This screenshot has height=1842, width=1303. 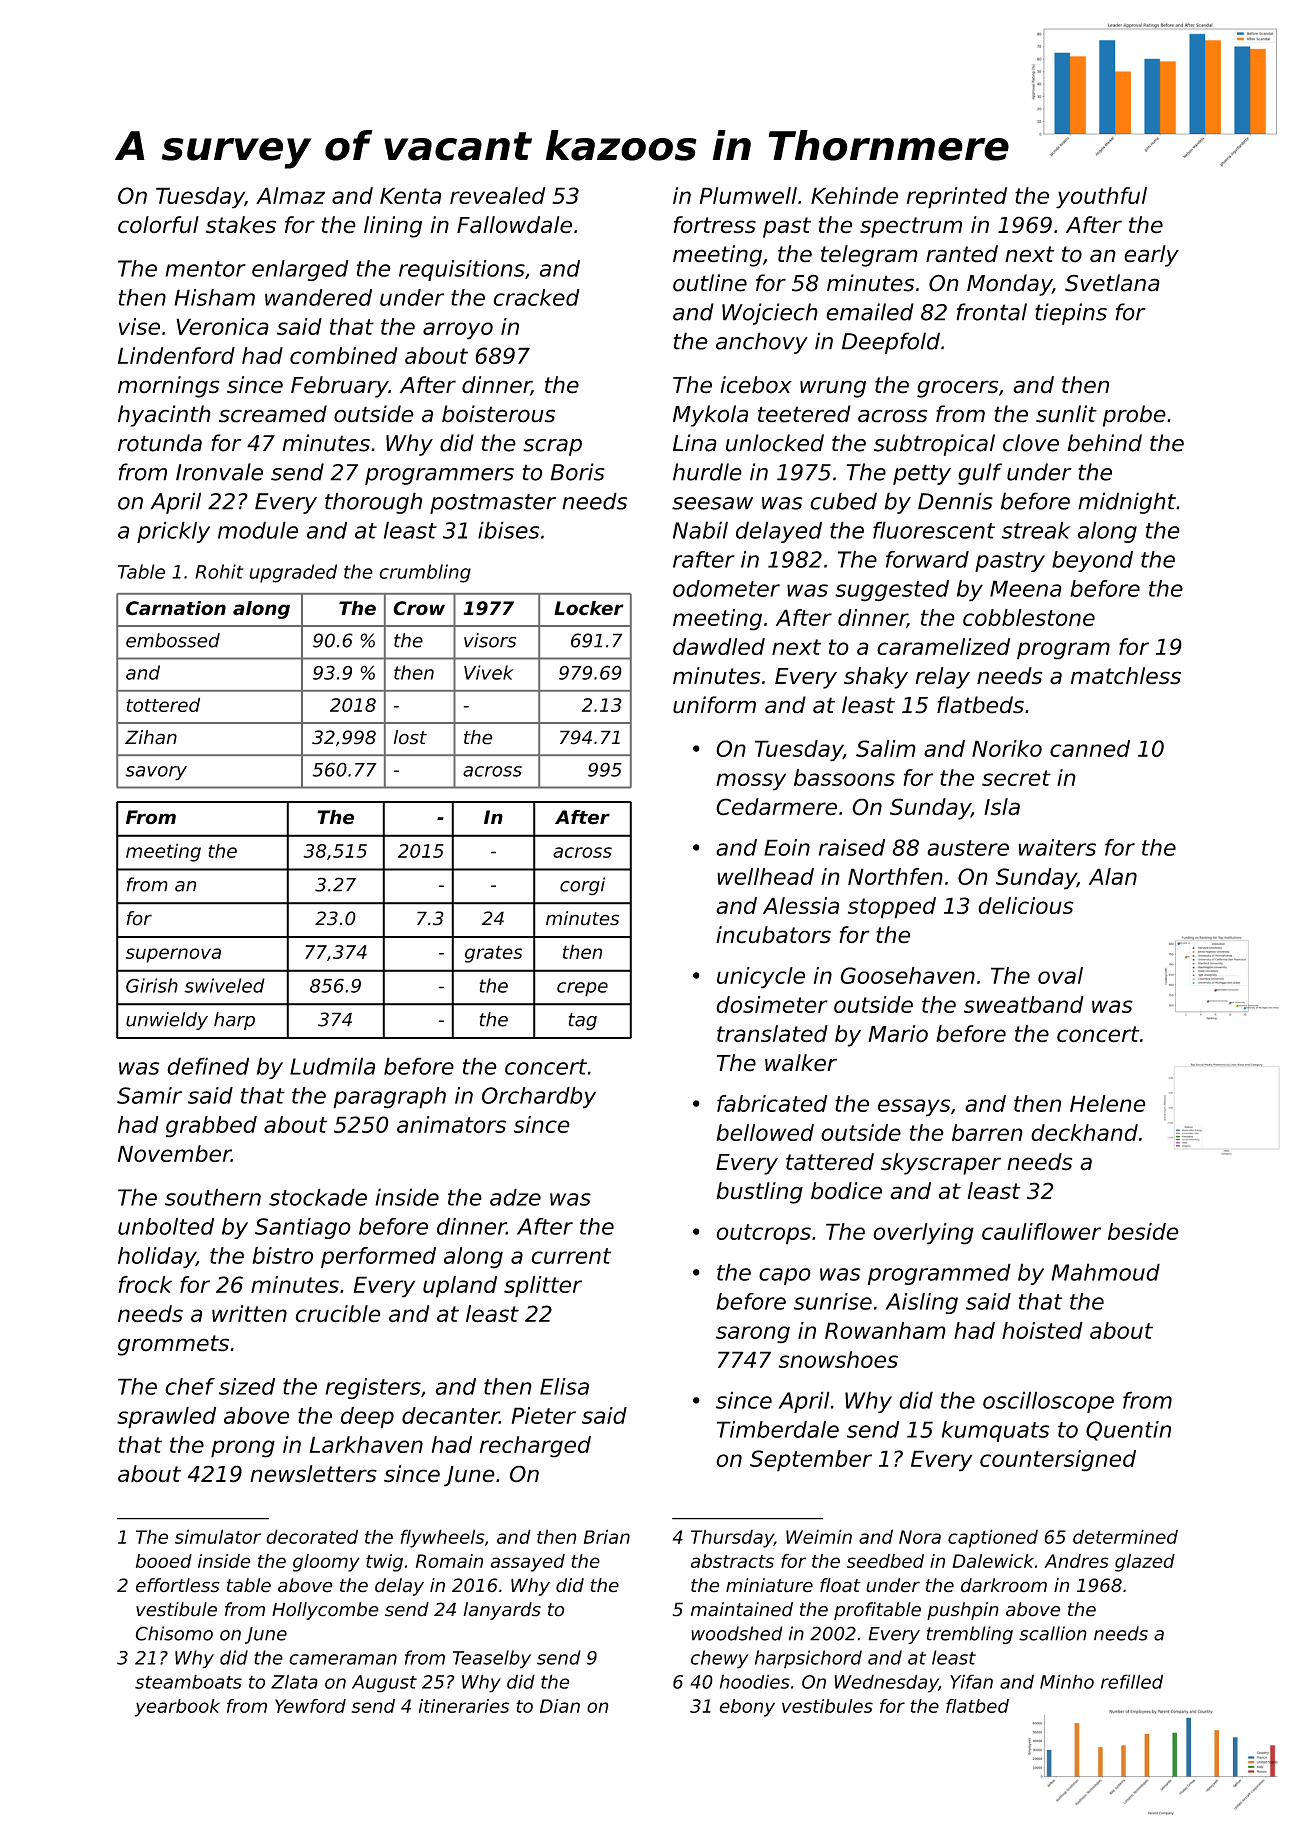 What do you see at coordinates (410, 195) in the screenshot?
I see `Kenta` at bounding box center [410, 195].
